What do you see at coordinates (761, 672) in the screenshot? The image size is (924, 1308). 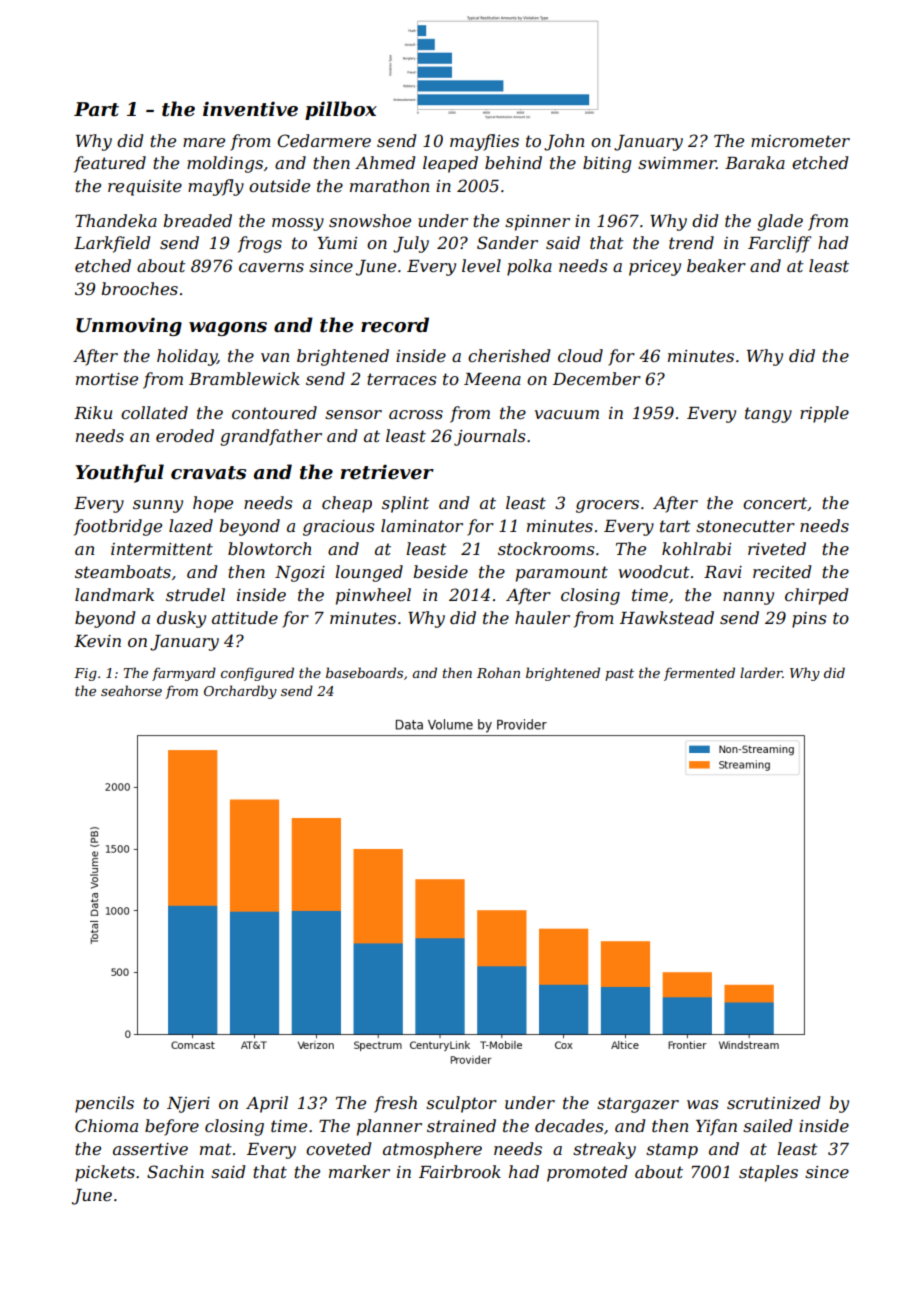 I see `larder` at bounding box center [761, 672].
